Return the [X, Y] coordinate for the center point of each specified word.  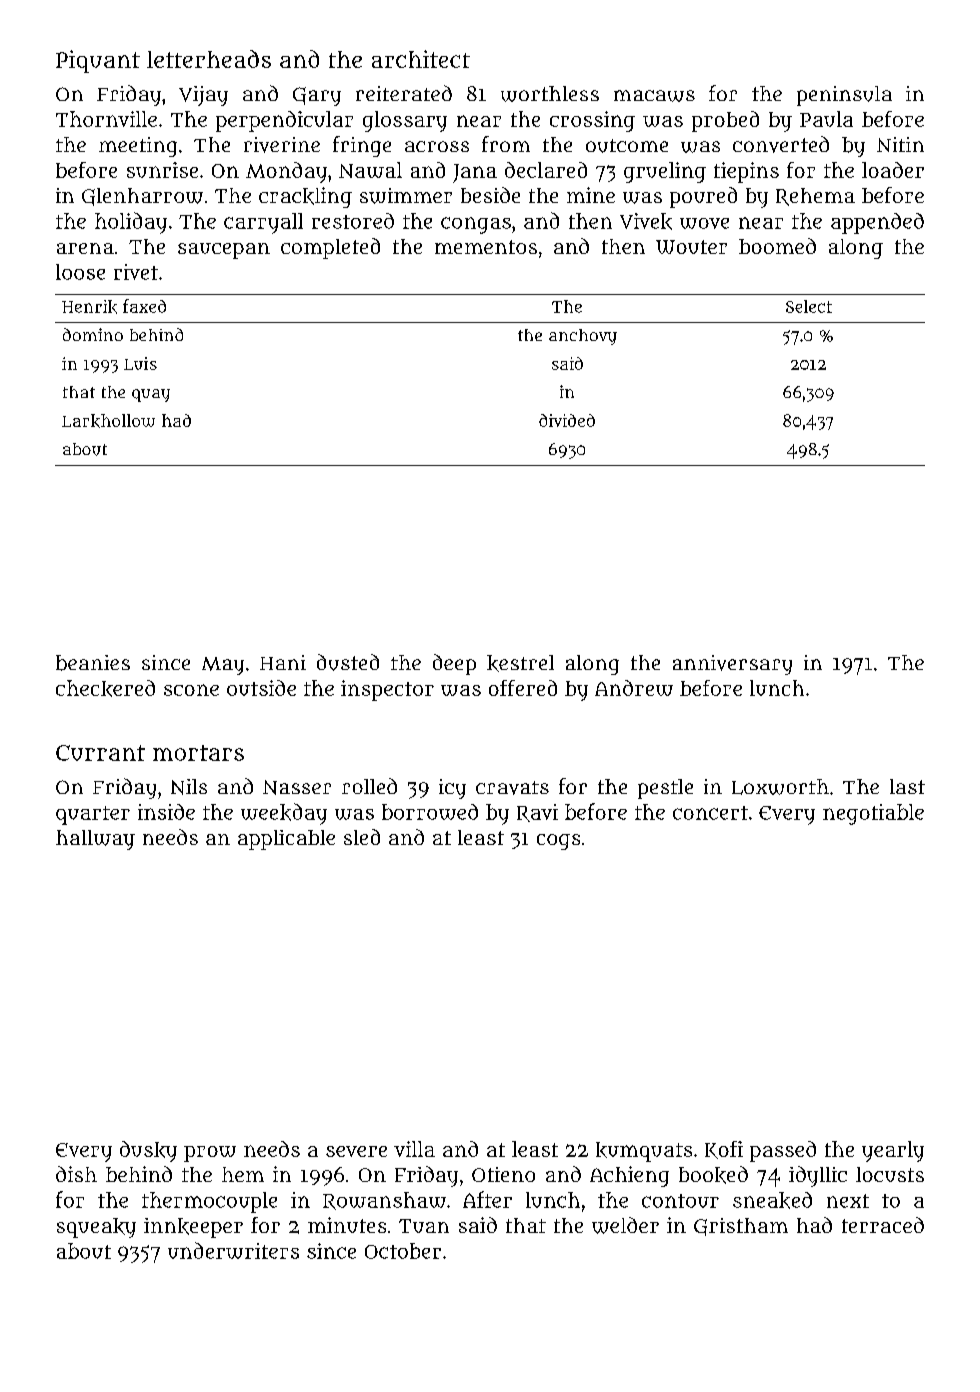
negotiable [873, 814]
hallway [95, 840]
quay [151, 395]
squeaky [96, 1228]
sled [362, 837]
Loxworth [780, 787]
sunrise [162, 170]
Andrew [634, 688]
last [907, 786]
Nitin [900, 144]
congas [476, 225]
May [223, 666]
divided [567, 420]
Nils [189, 787]
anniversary [732, 665]
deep [454, 664]
